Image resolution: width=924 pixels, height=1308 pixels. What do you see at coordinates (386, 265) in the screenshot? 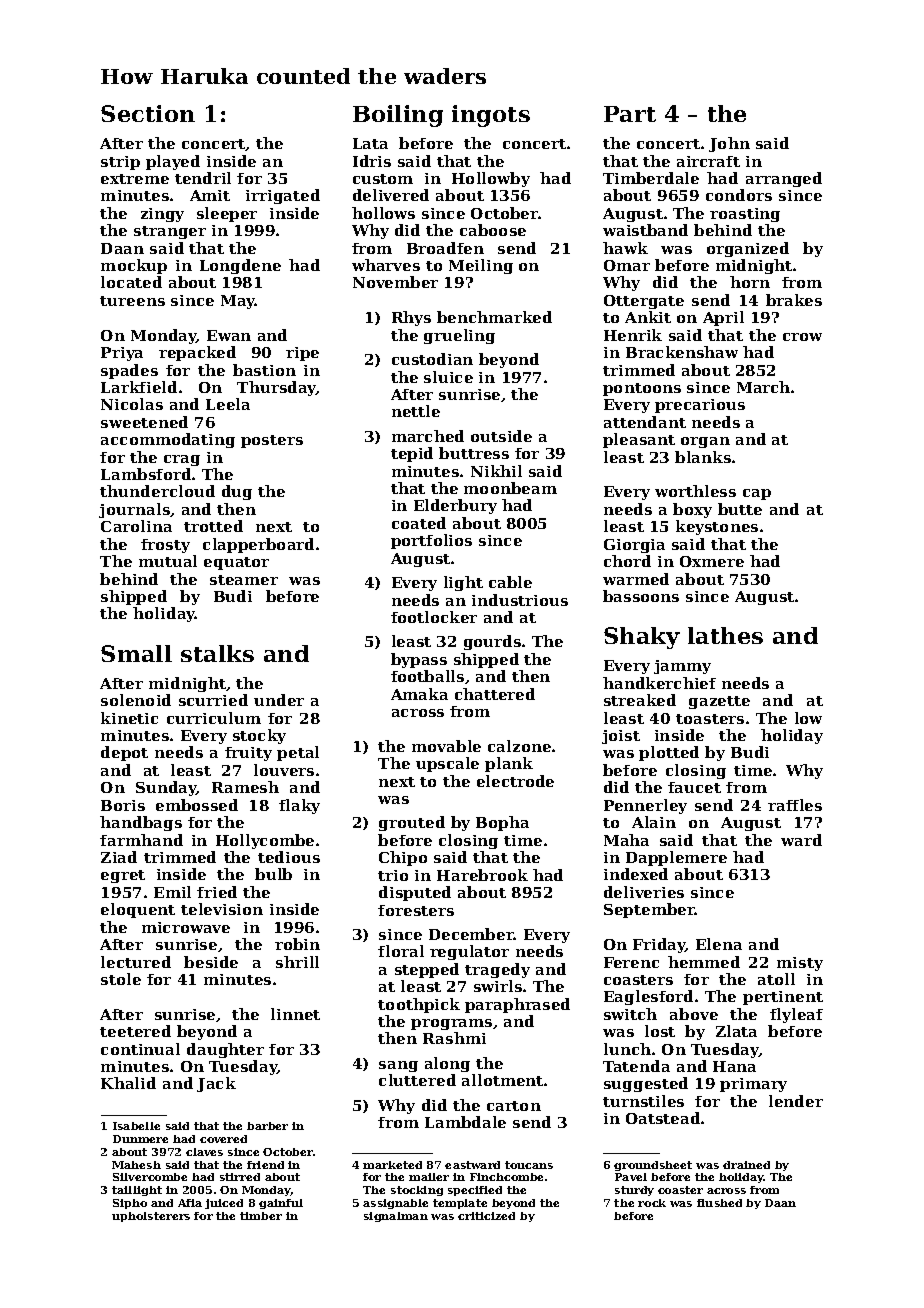
I see `wharves` at bounding box center [386, 265].
